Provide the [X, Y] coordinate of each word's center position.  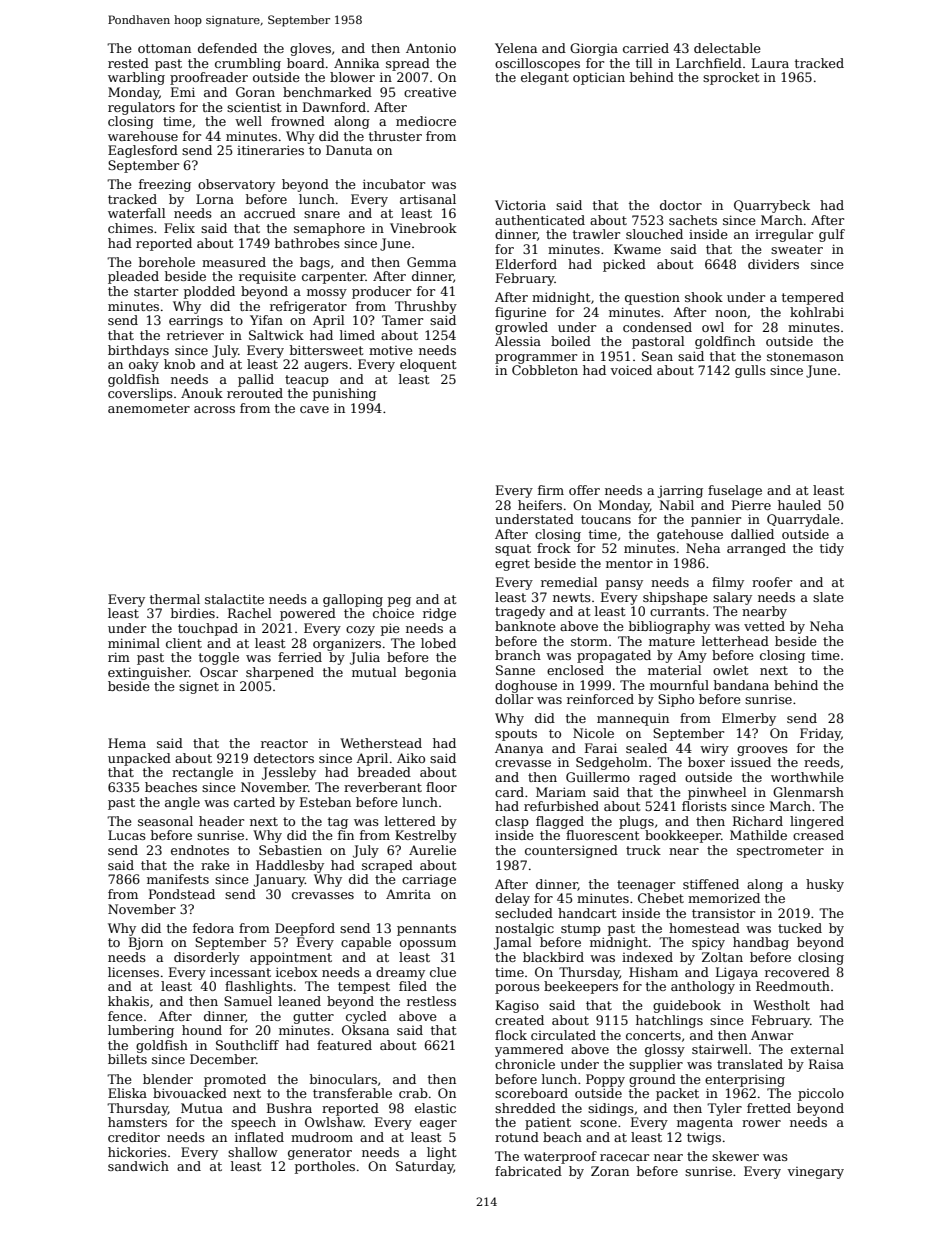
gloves [310, 49]
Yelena [516, 48]
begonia [430, 673]
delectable [727, 48]
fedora [213, 928]
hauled [799, 505]
